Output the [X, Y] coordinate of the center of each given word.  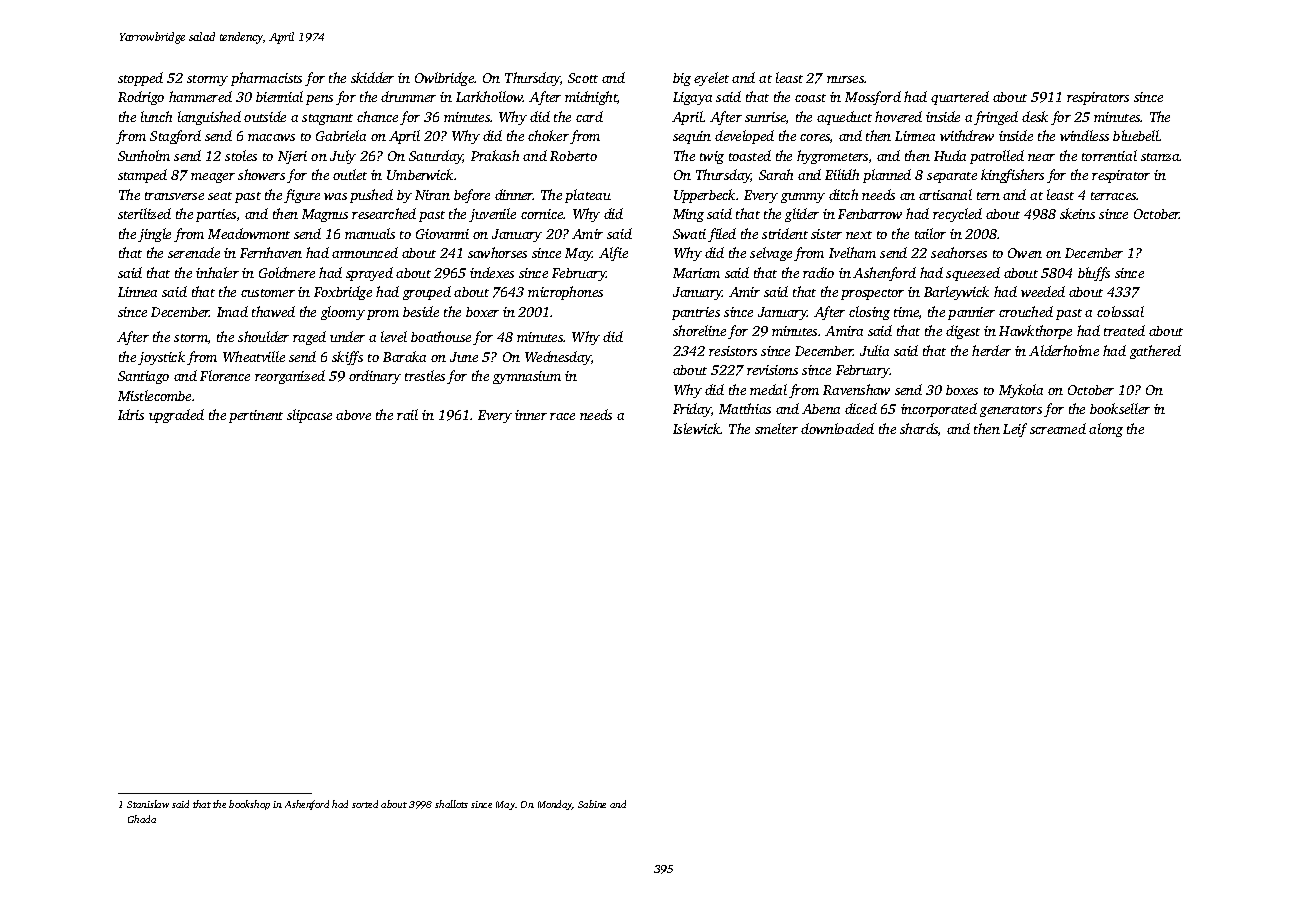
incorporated [939, 410]
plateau [588, 196]
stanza [1160, 157]
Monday [555, 805]
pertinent [256, 416]
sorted [365, 804]
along [1106, 430]
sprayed [369, 274]
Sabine [592, 804]
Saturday [436, 157]
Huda [950, 155]
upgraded [176, 416]
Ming [688, 215]
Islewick [697, 428]
